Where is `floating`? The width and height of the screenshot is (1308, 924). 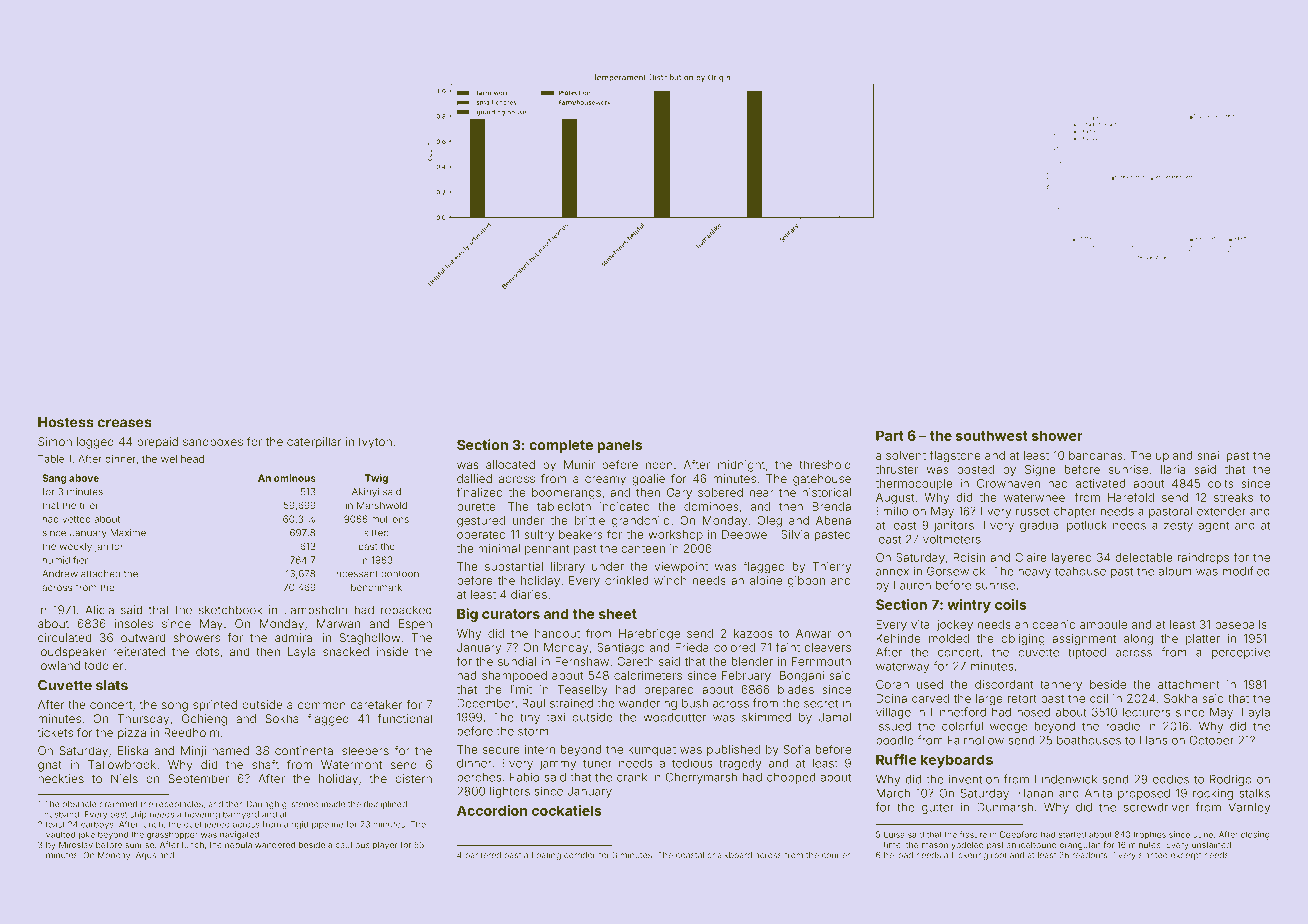 floating is located at coordinates (546, 855).
